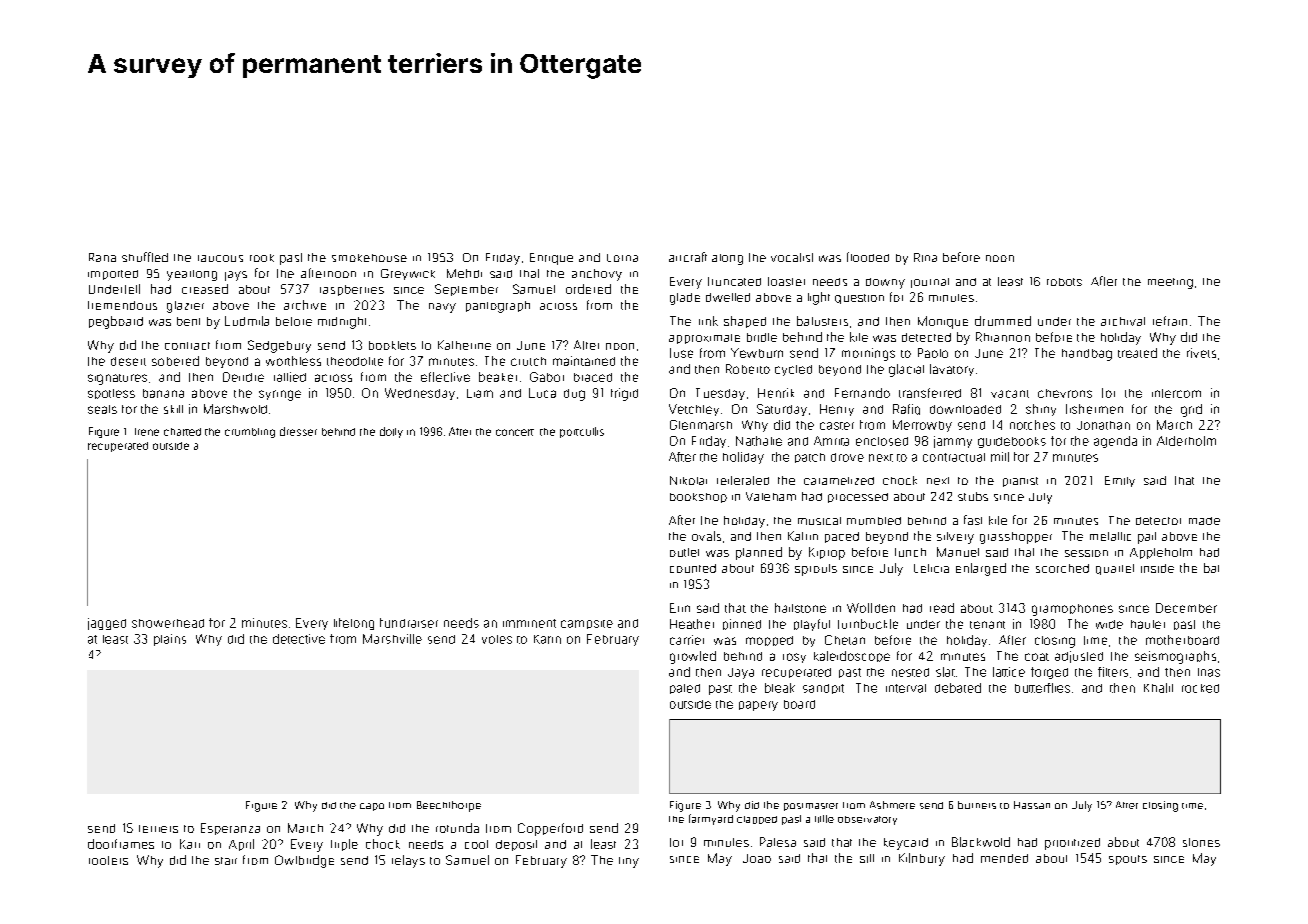 The image size is (1308, 924). I want to click on Henrik, so click(776, 393).
